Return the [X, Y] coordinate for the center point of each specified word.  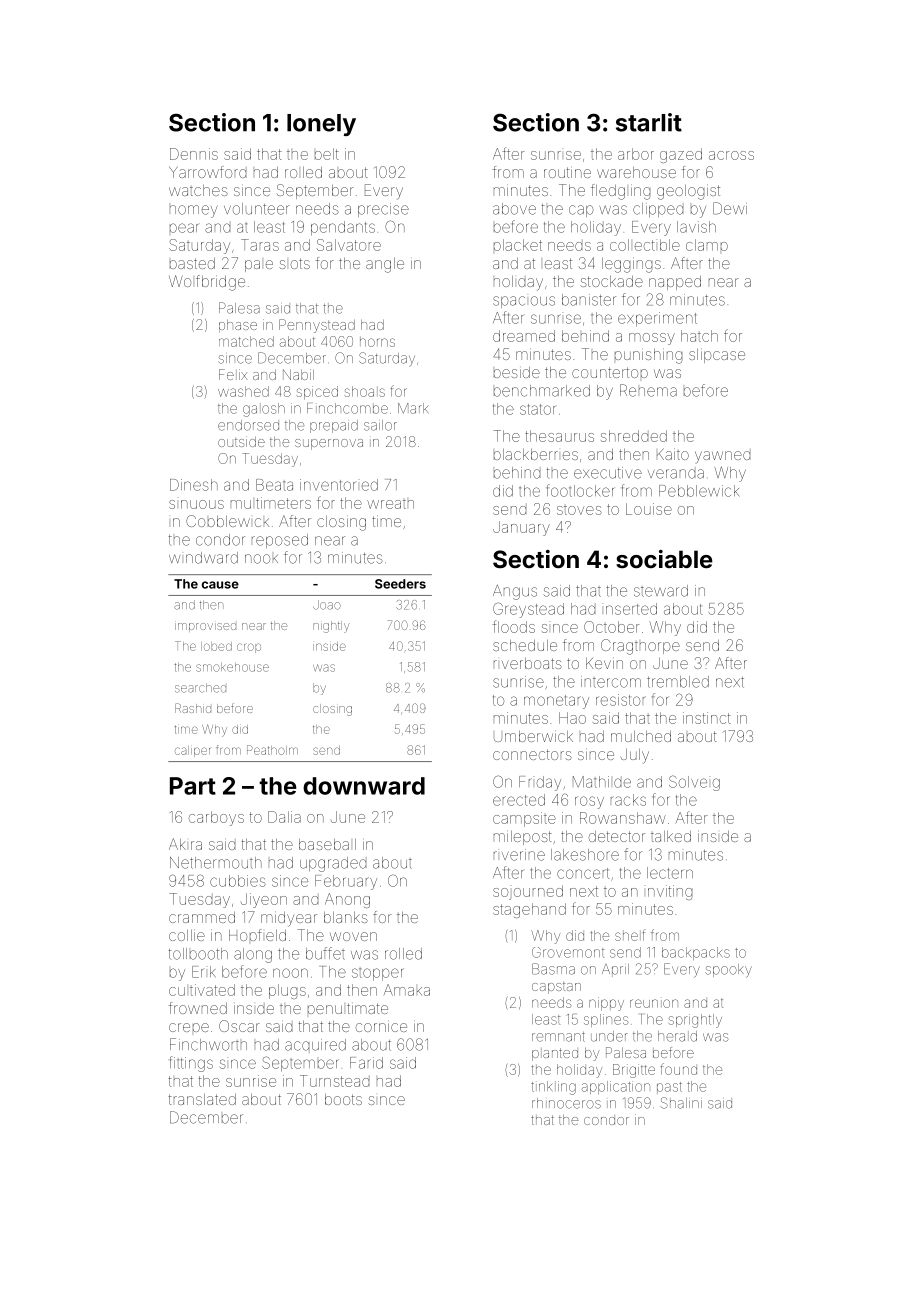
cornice [381, 1027]
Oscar [239, 1026]
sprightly [695, 1021]
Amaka [407, 990]
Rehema [648, 390]
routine [567, 172]
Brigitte [634, 1071]
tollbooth [198, 954]
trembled [678, 682]
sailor [380, 425]
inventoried [339, 485]
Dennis [194, 154]
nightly [331, 627]
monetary [556, 702]
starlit [649, 122]
